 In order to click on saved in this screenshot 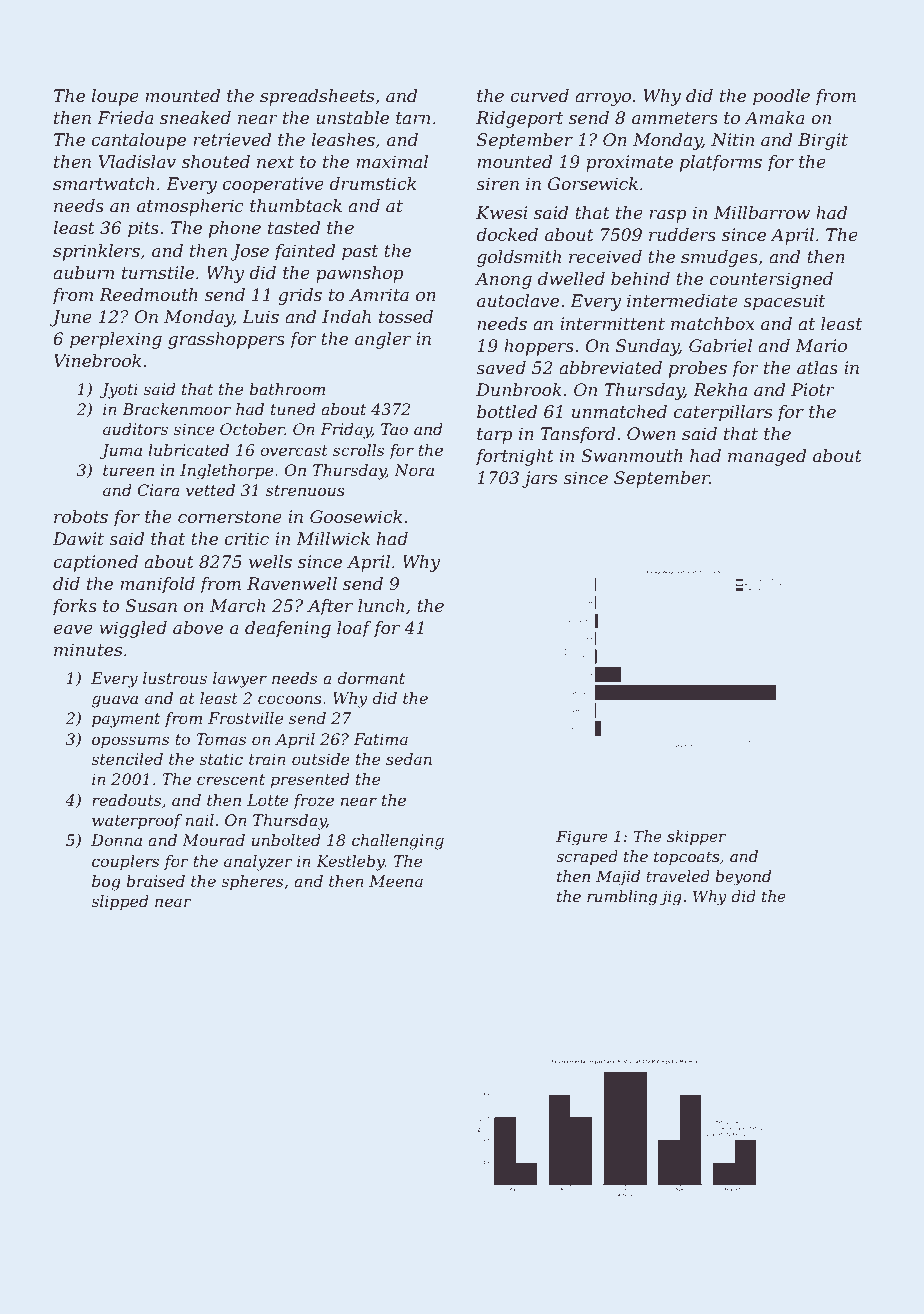, I will do `click(501, 368)`.
